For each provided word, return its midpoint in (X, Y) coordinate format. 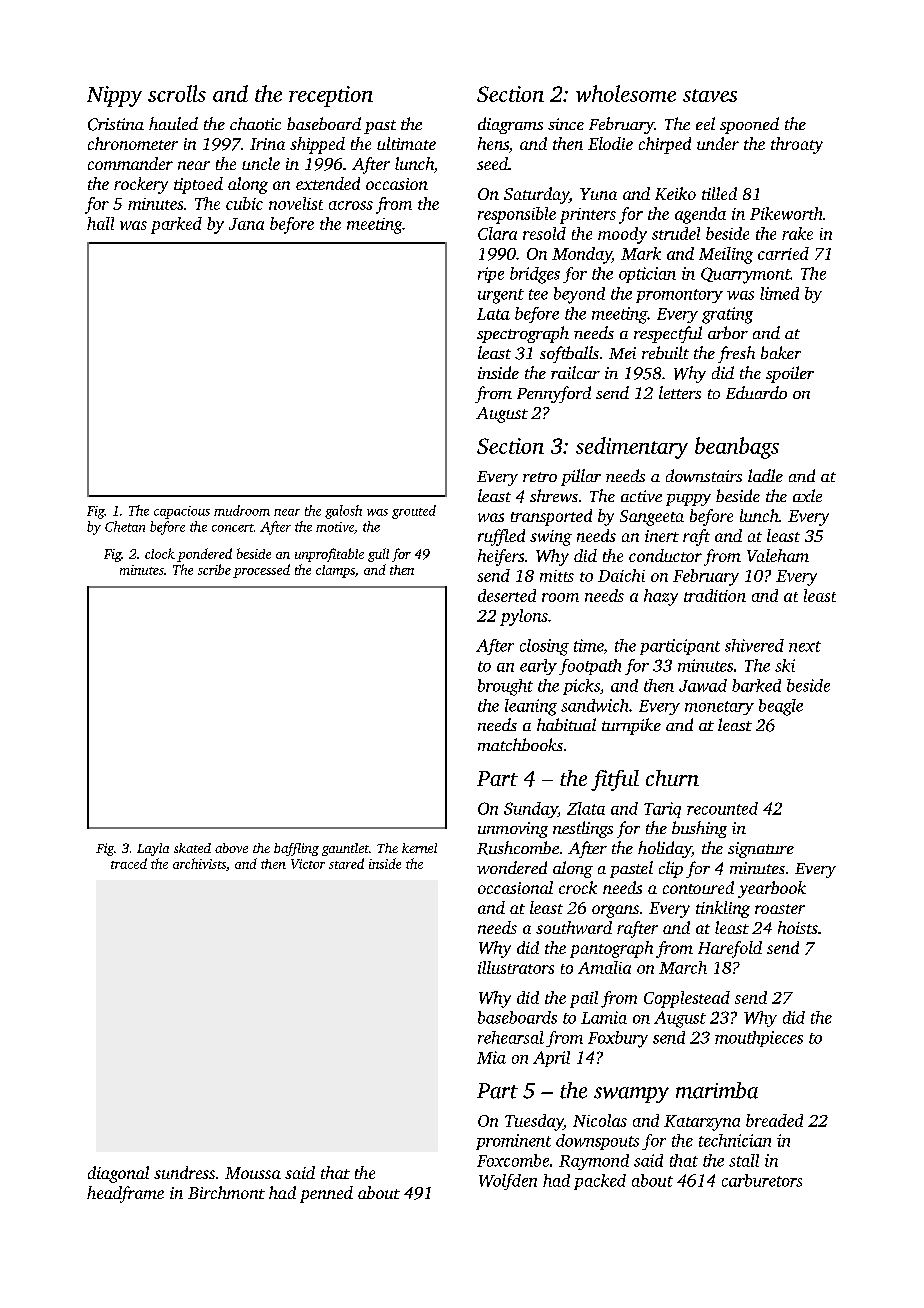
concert (233, 528)
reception (331, 96)
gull (378, 555)
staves (710, 95)
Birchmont (226, 1192)
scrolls (177, 93)
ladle (765, 475)
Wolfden (508, 1182)
